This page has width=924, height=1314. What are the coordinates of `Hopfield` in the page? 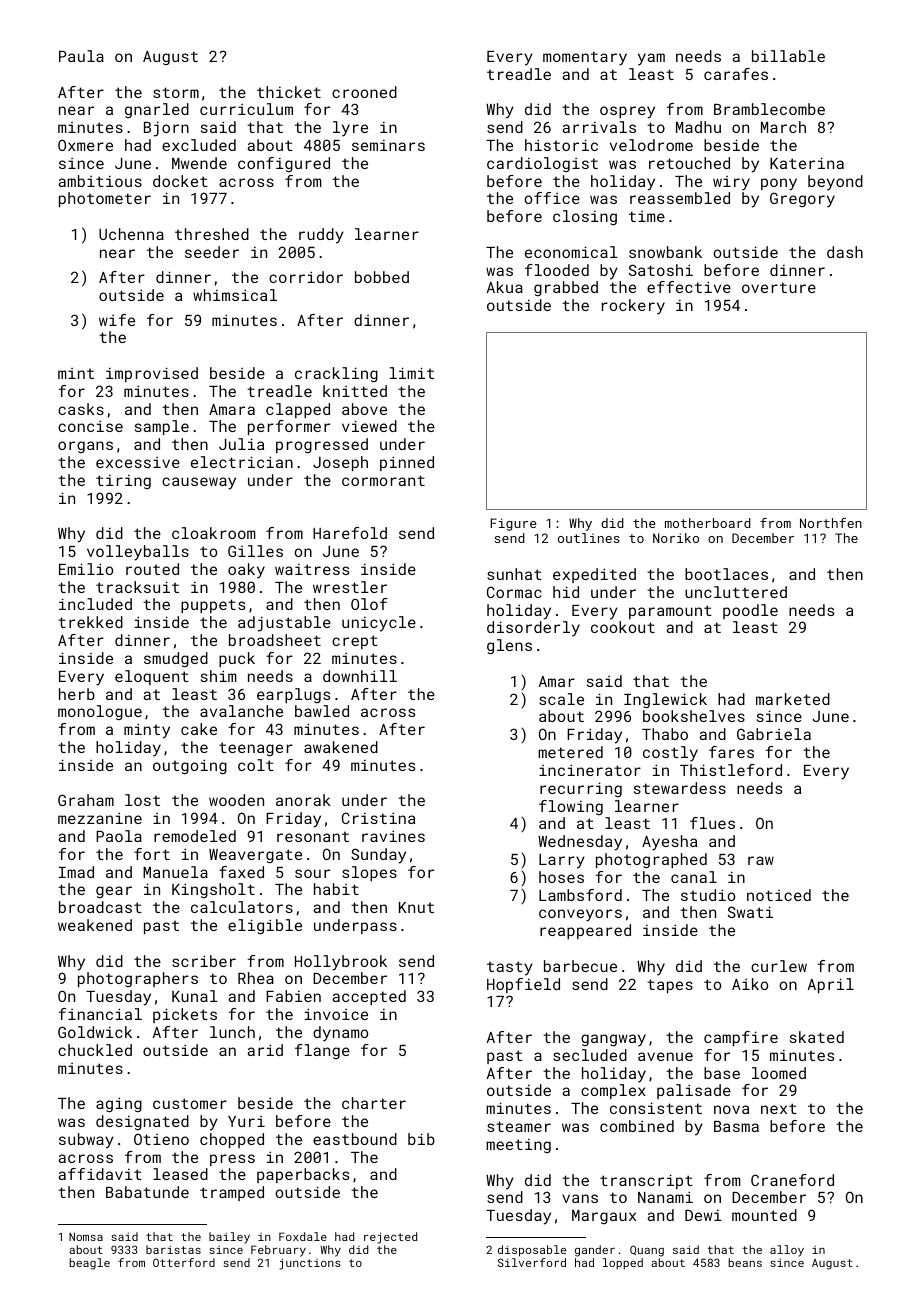 It's located at (523, 985).
